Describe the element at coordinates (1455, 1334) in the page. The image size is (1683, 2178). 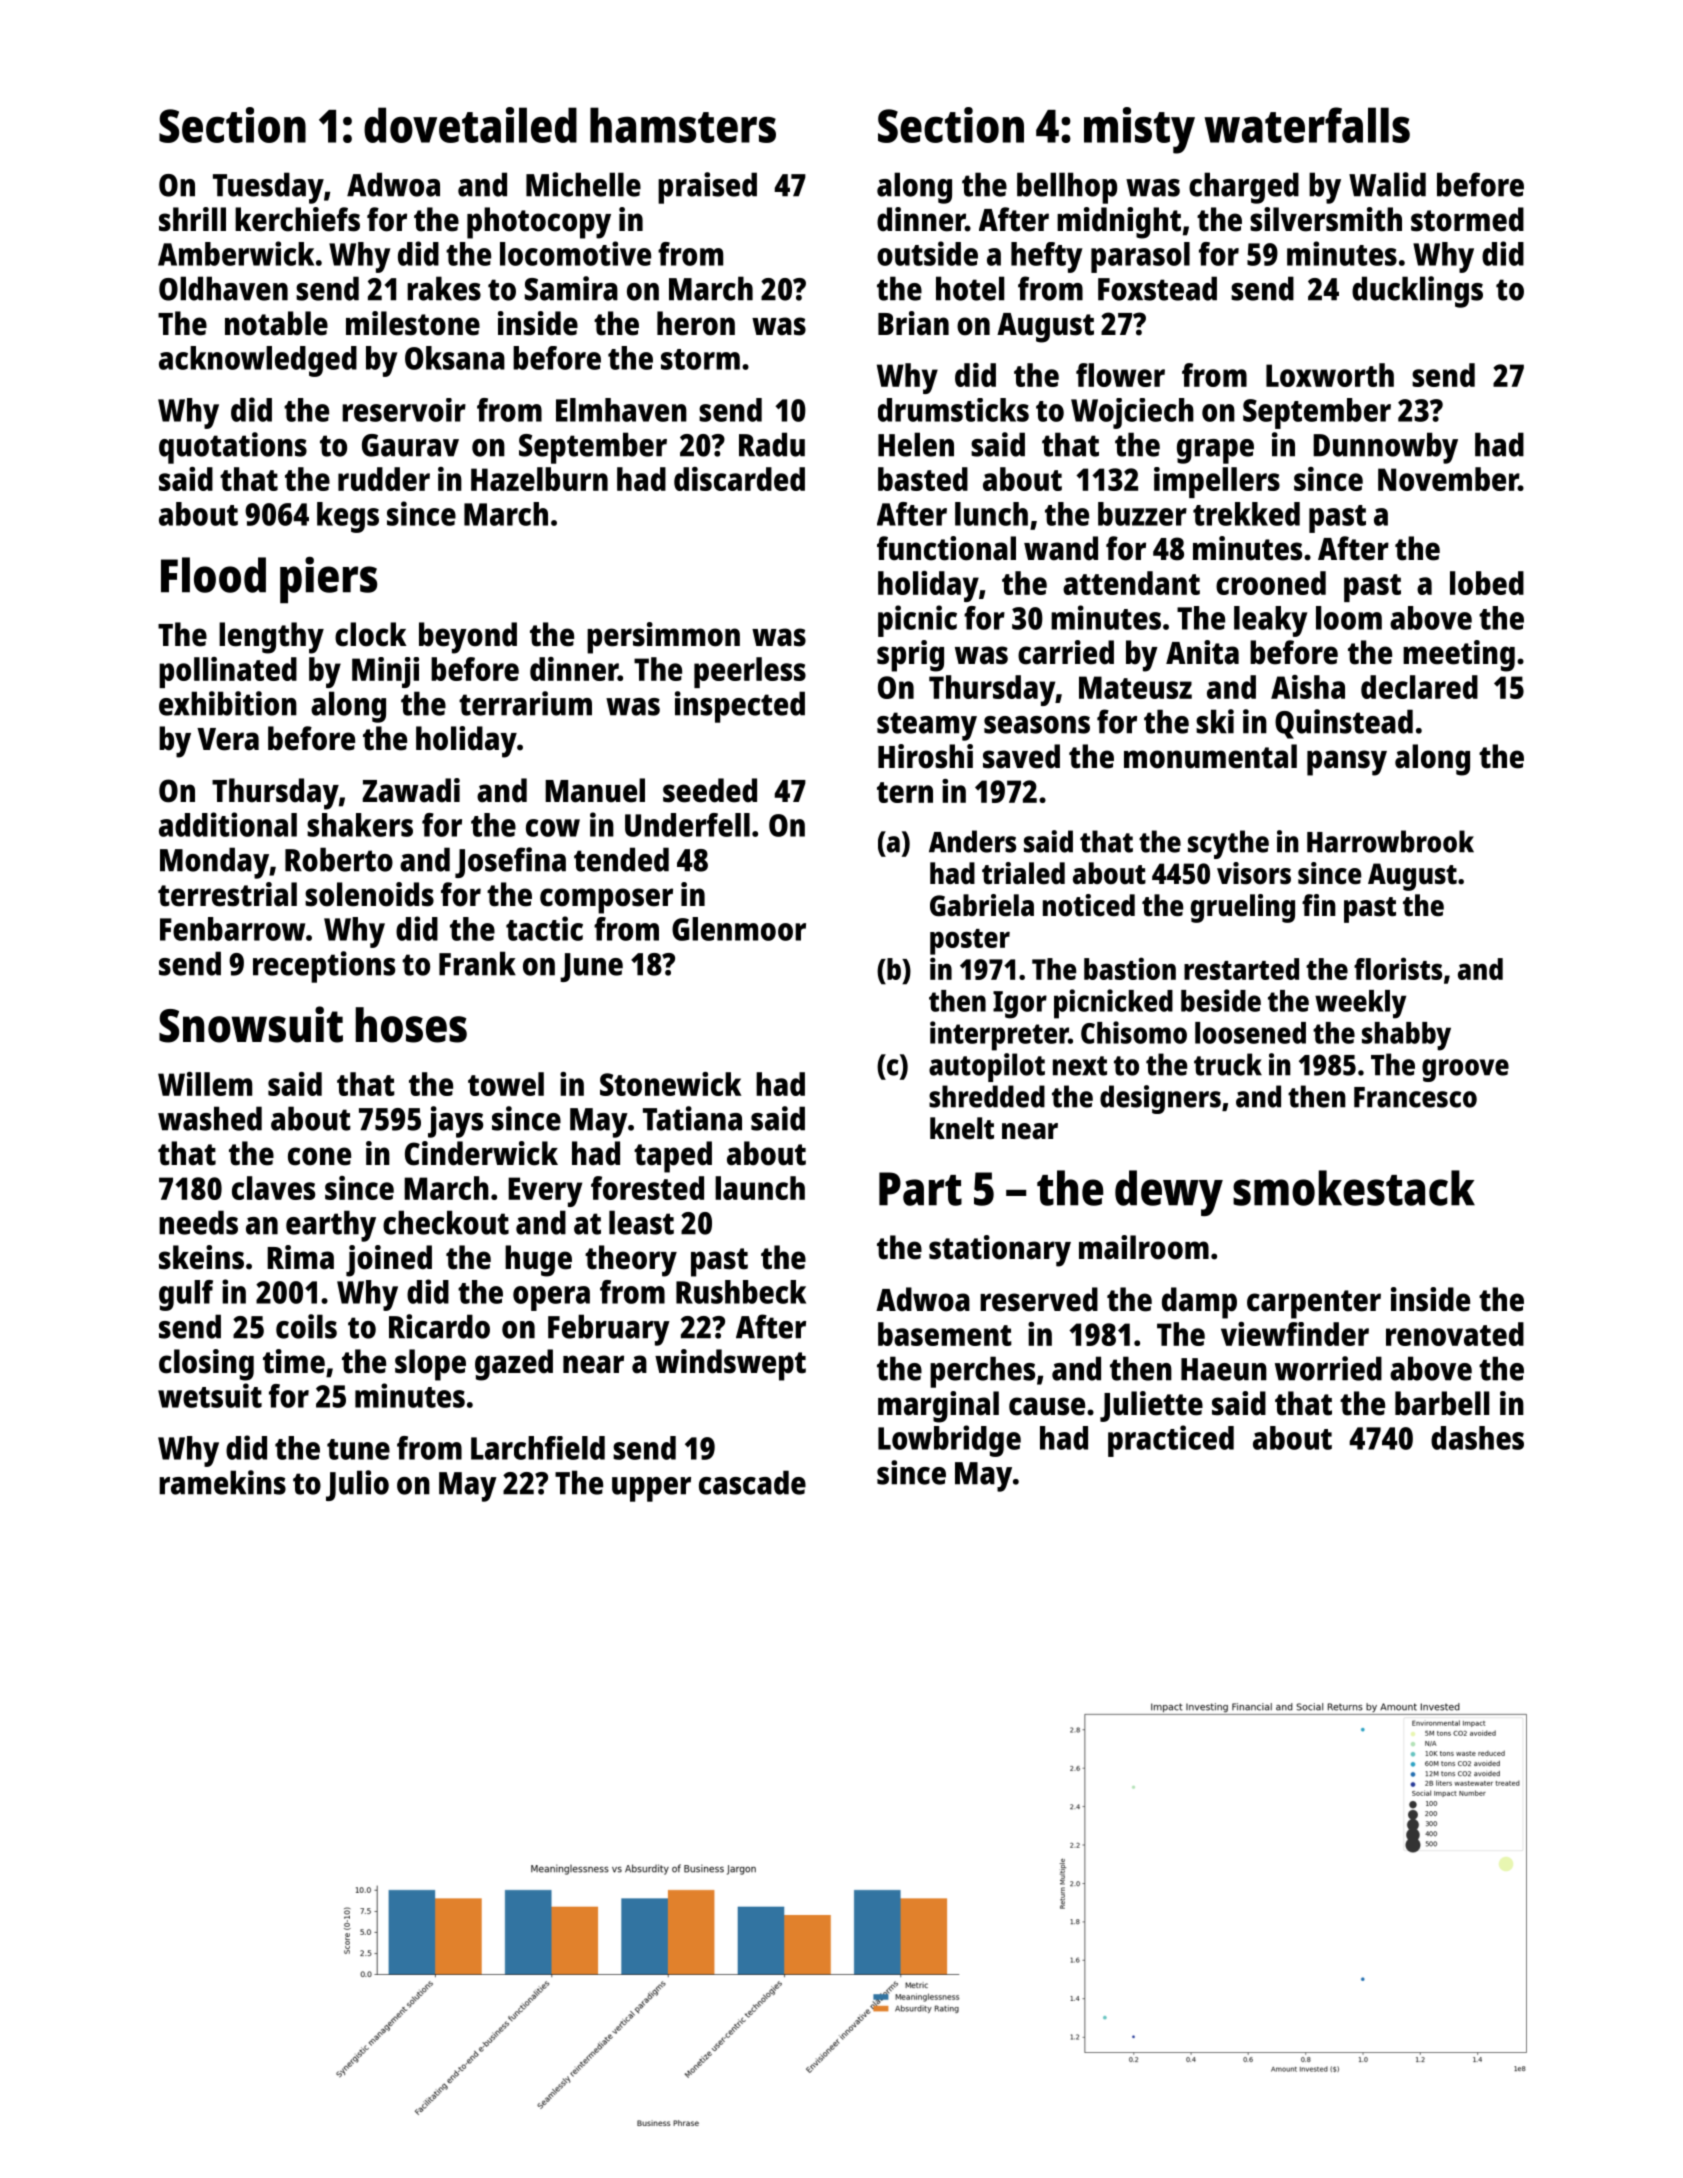
I see `renovated` at that location.
